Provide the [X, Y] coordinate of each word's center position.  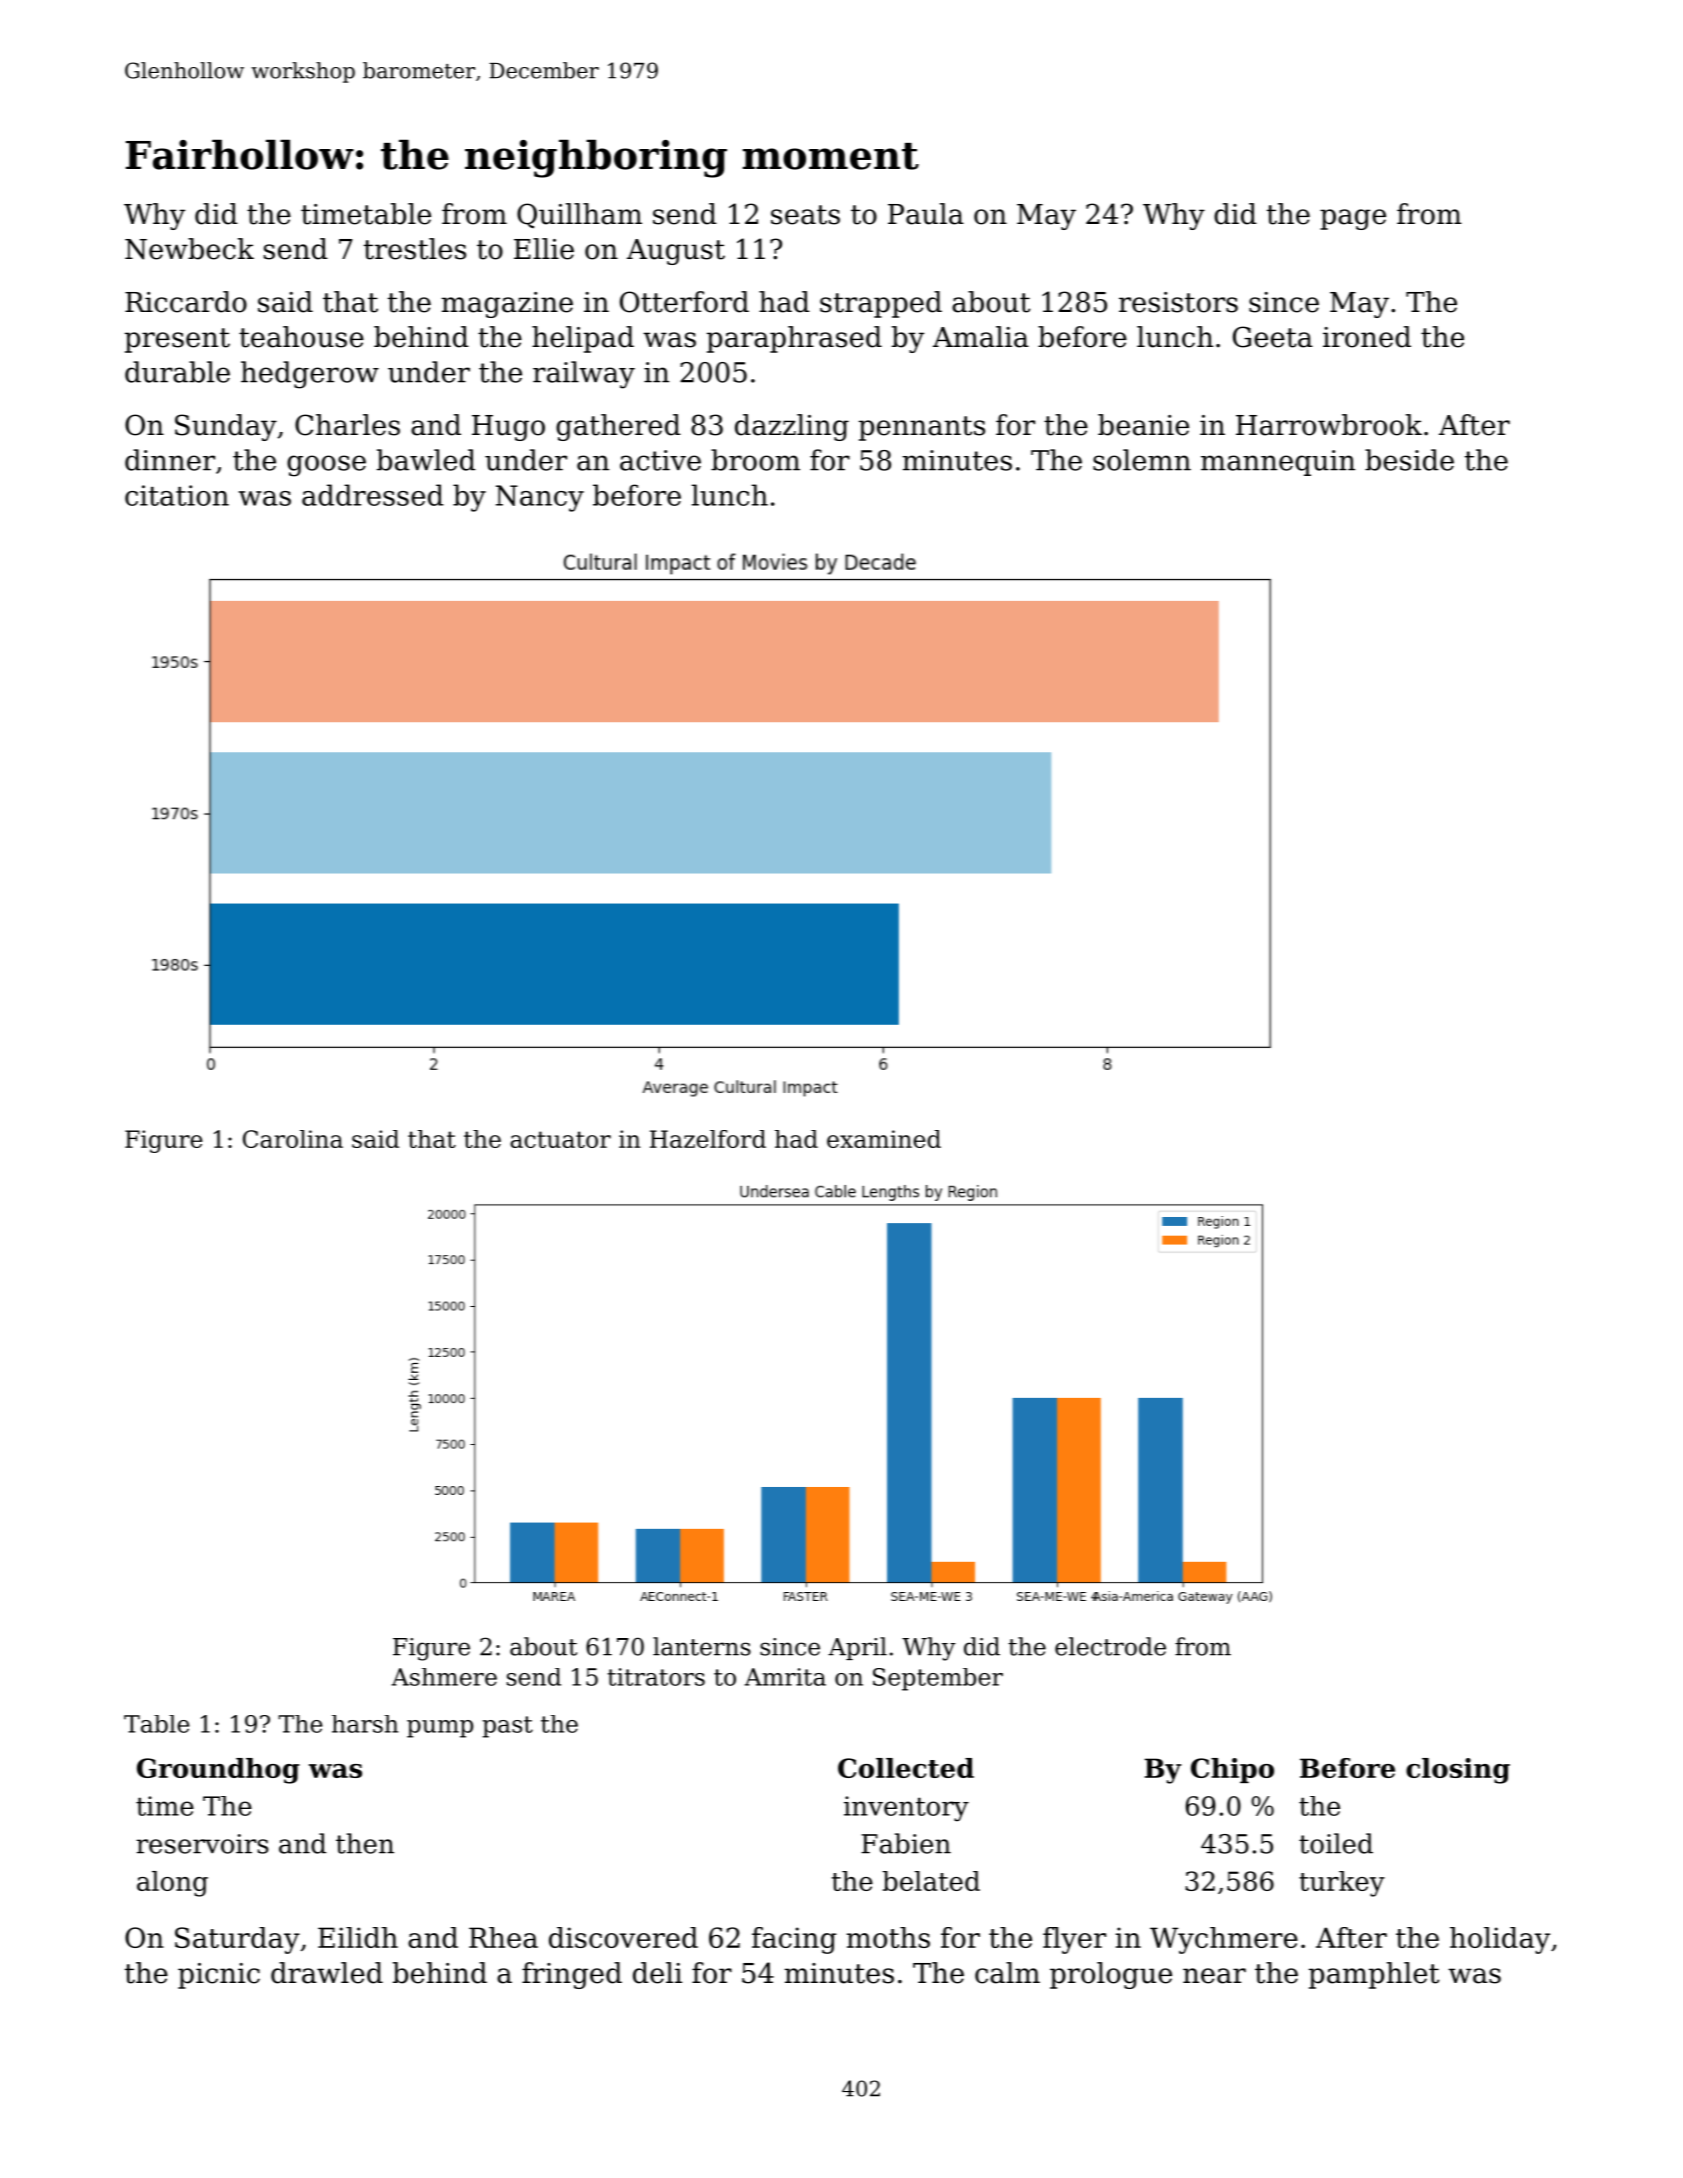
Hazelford [708, 1139]
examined [884, 1139]
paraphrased [794, 339]
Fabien [906, 1843]
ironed [1367, 337]
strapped [881, 304]
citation [177, 495]
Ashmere [444, 1677]
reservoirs [202, 1844]
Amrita [785, 1677]
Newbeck [189, 249]
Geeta [1273, 337]
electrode [1110, 1646]
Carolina [293, 1139]
